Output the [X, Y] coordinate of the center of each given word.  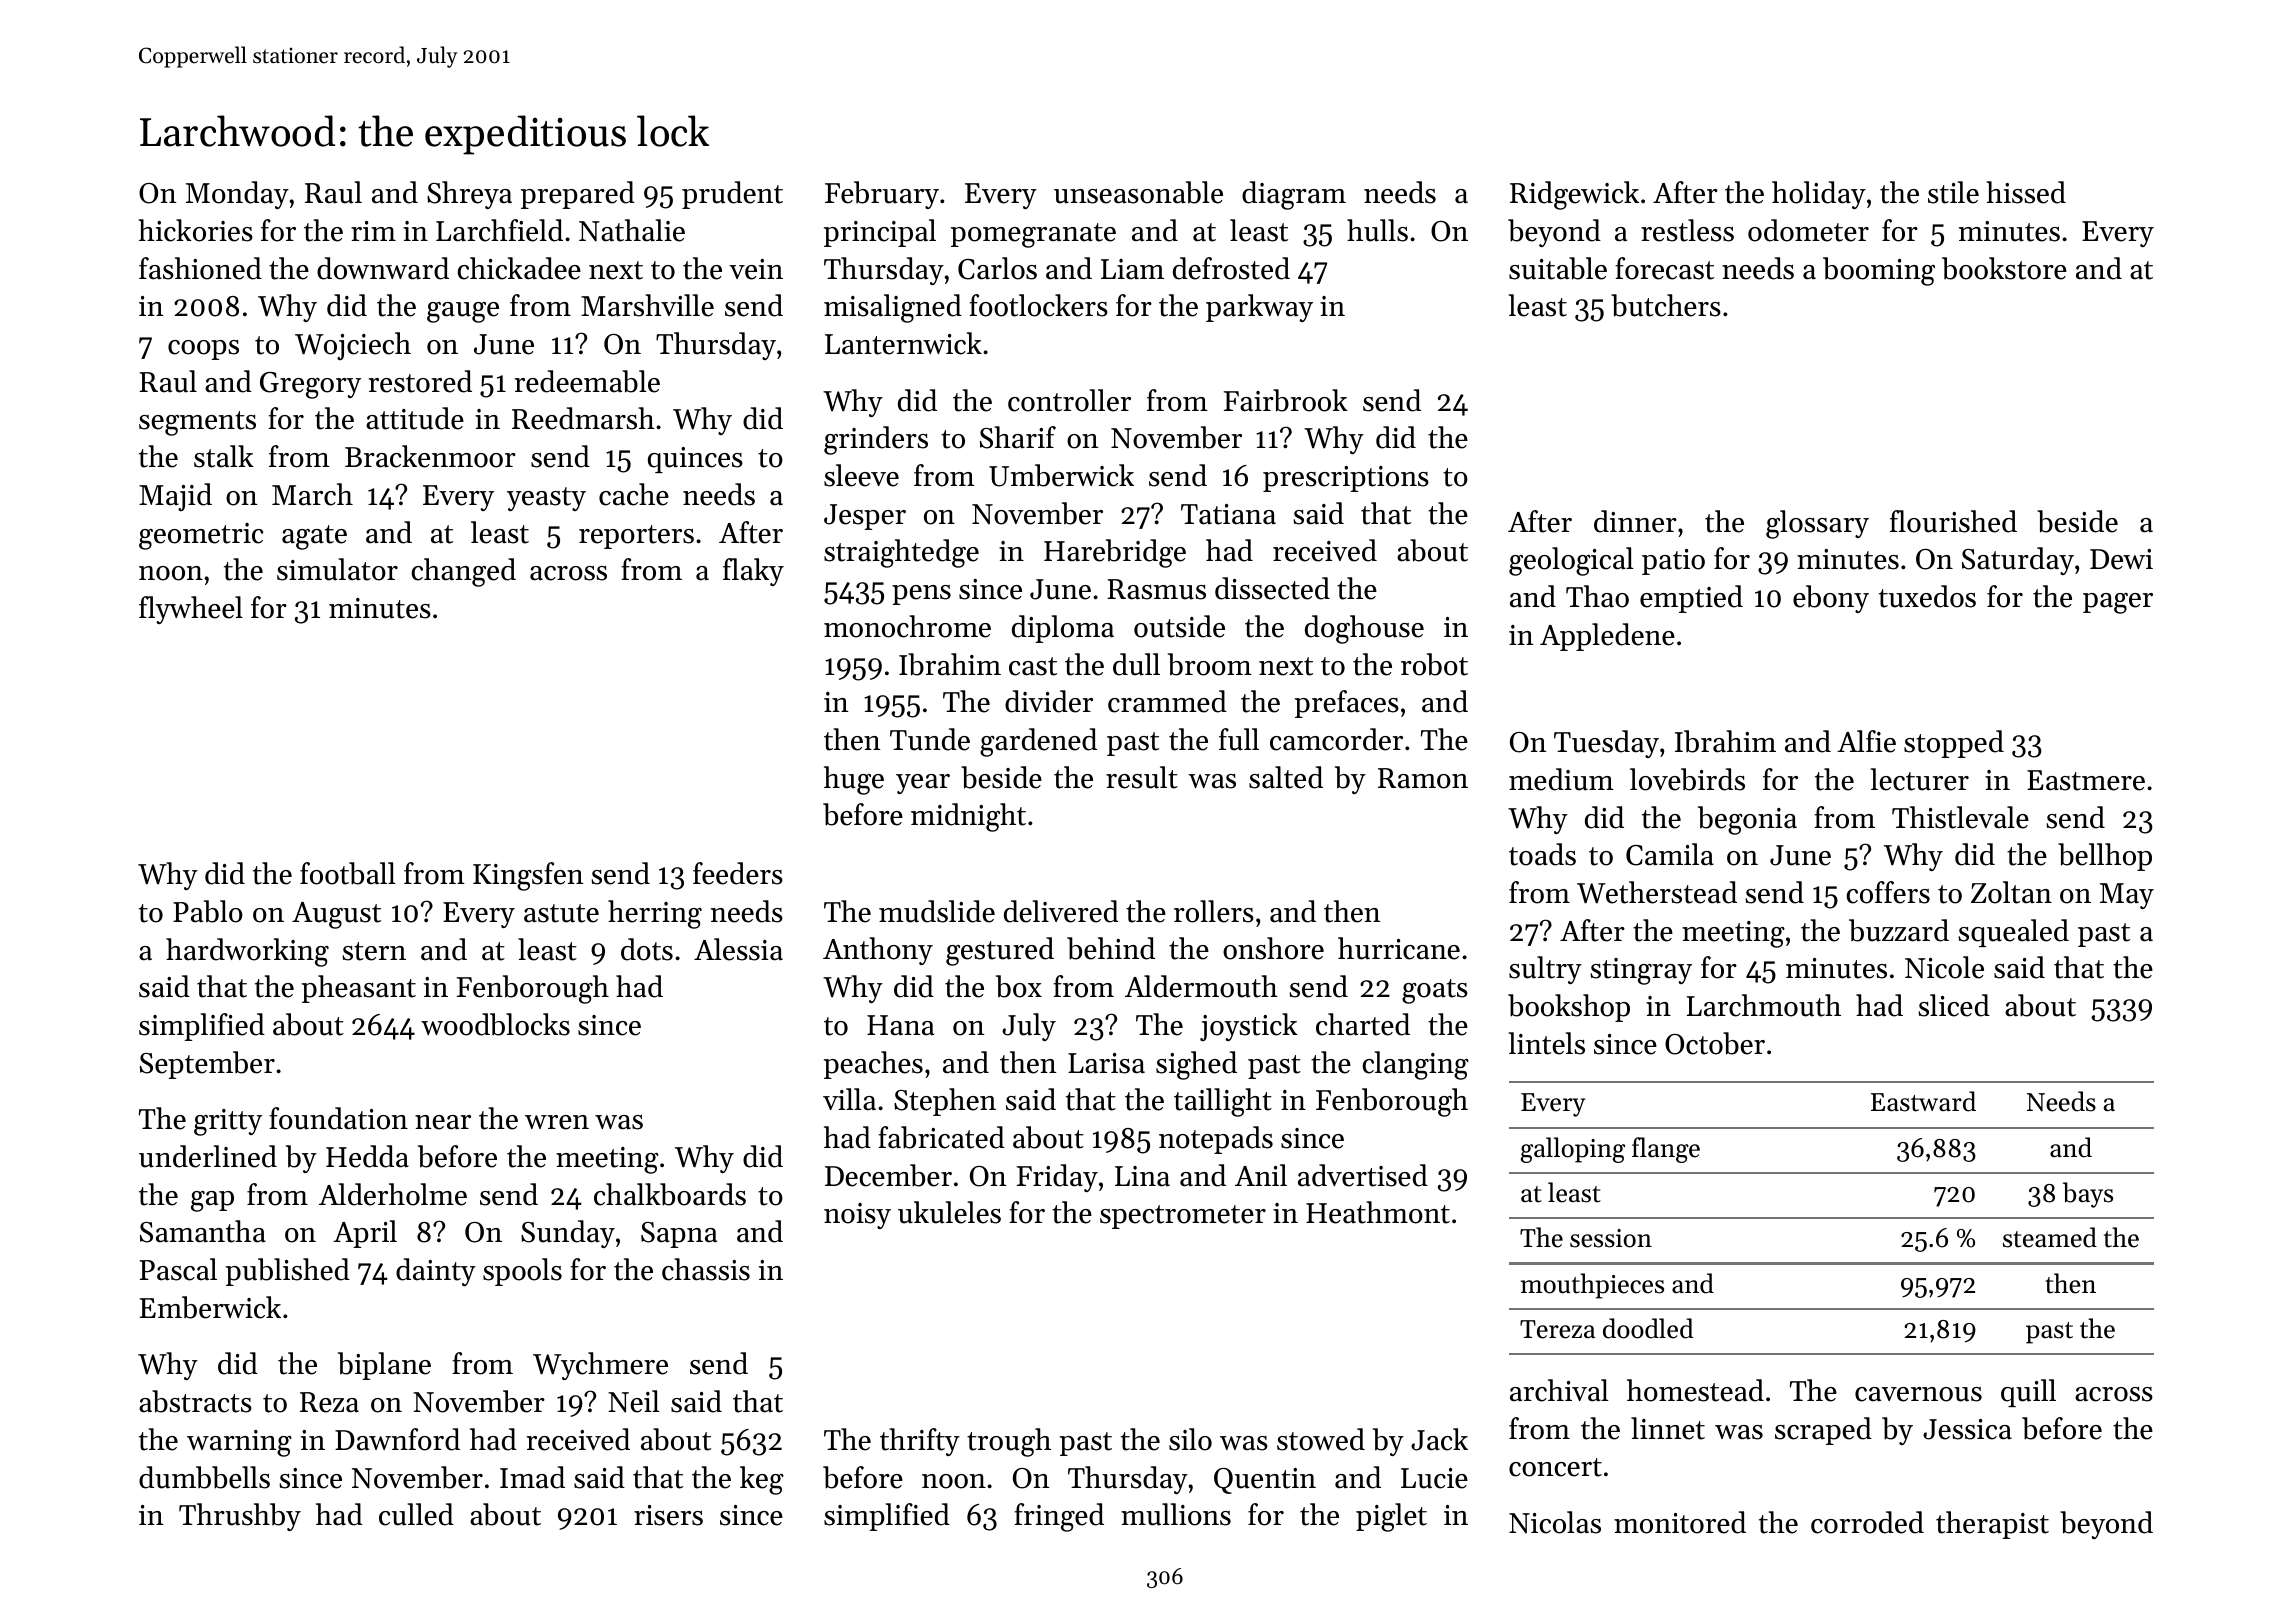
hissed [2026, 192]
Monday [237, 195]
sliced [1954, 1005]
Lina [1142, 1176]
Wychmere [600, 1366]
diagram [1294, 195]
